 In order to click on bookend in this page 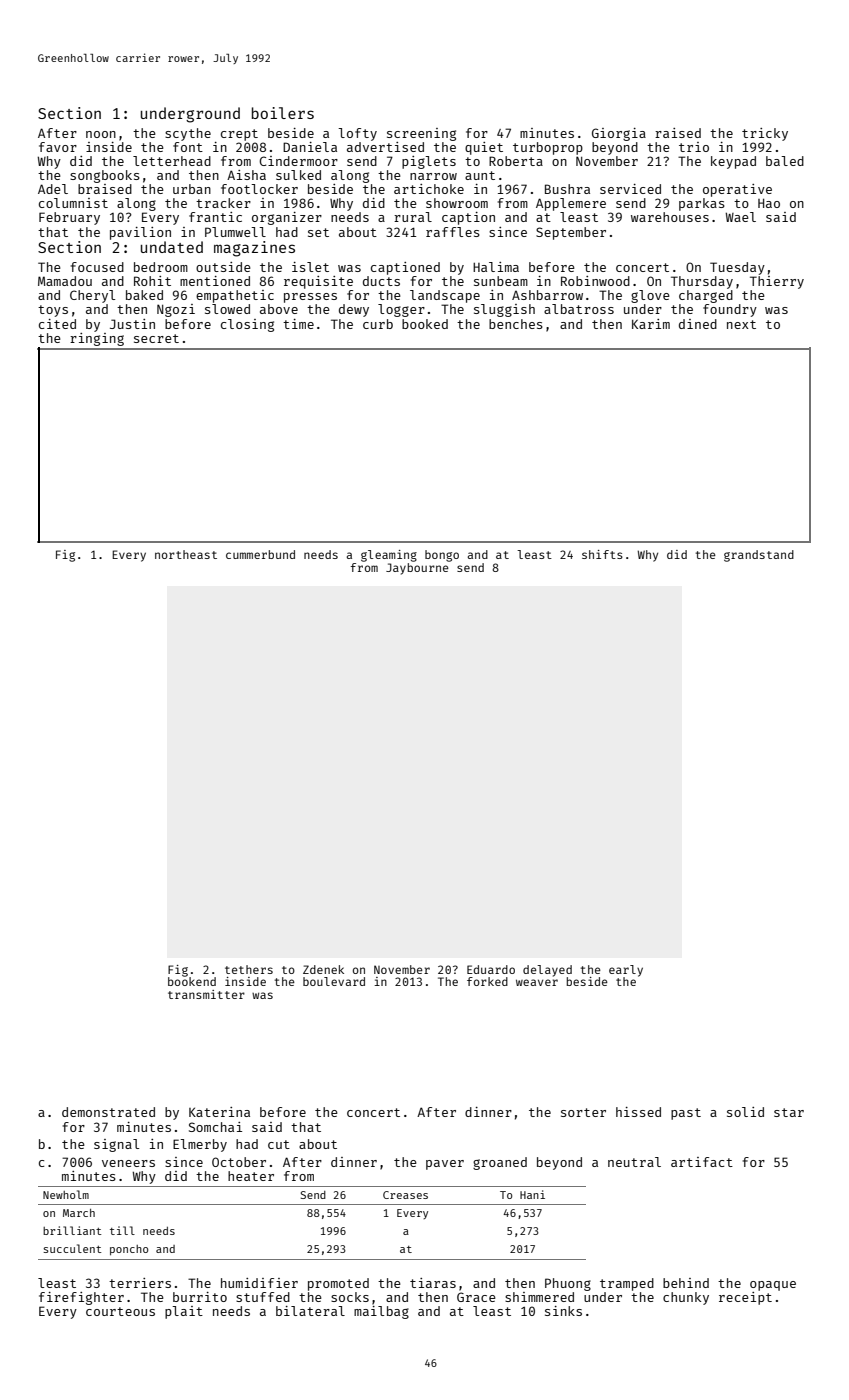, I will do `click(192, 981)`.
